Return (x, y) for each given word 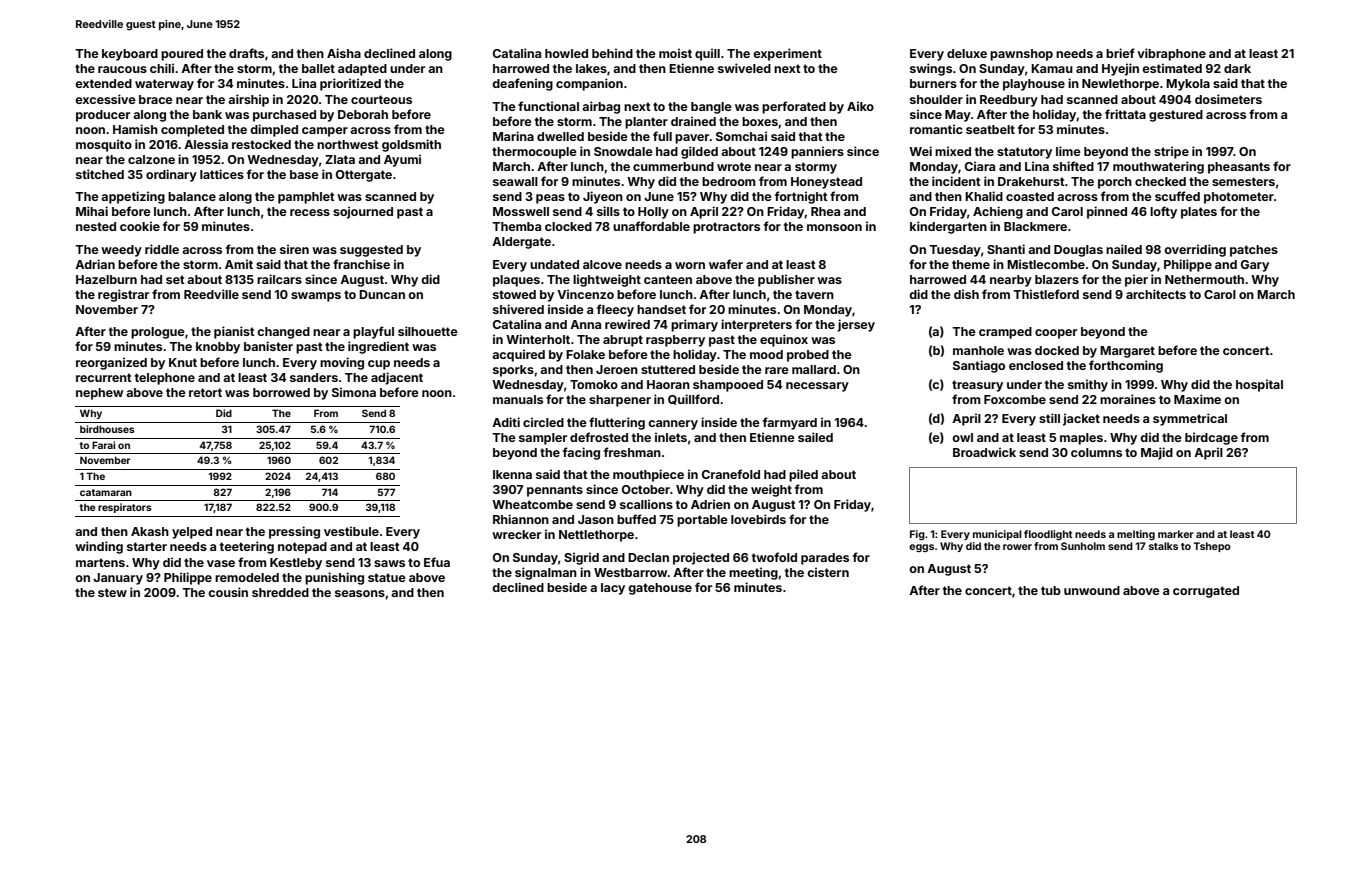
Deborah (363, 114)
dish (966, 294)
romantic (936, 129)
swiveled (744, 68)
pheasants (1239, 168)
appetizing (133, 197)
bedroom (729, 181)
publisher (786, 280)
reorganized (111, 363)
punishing (334, 578)
